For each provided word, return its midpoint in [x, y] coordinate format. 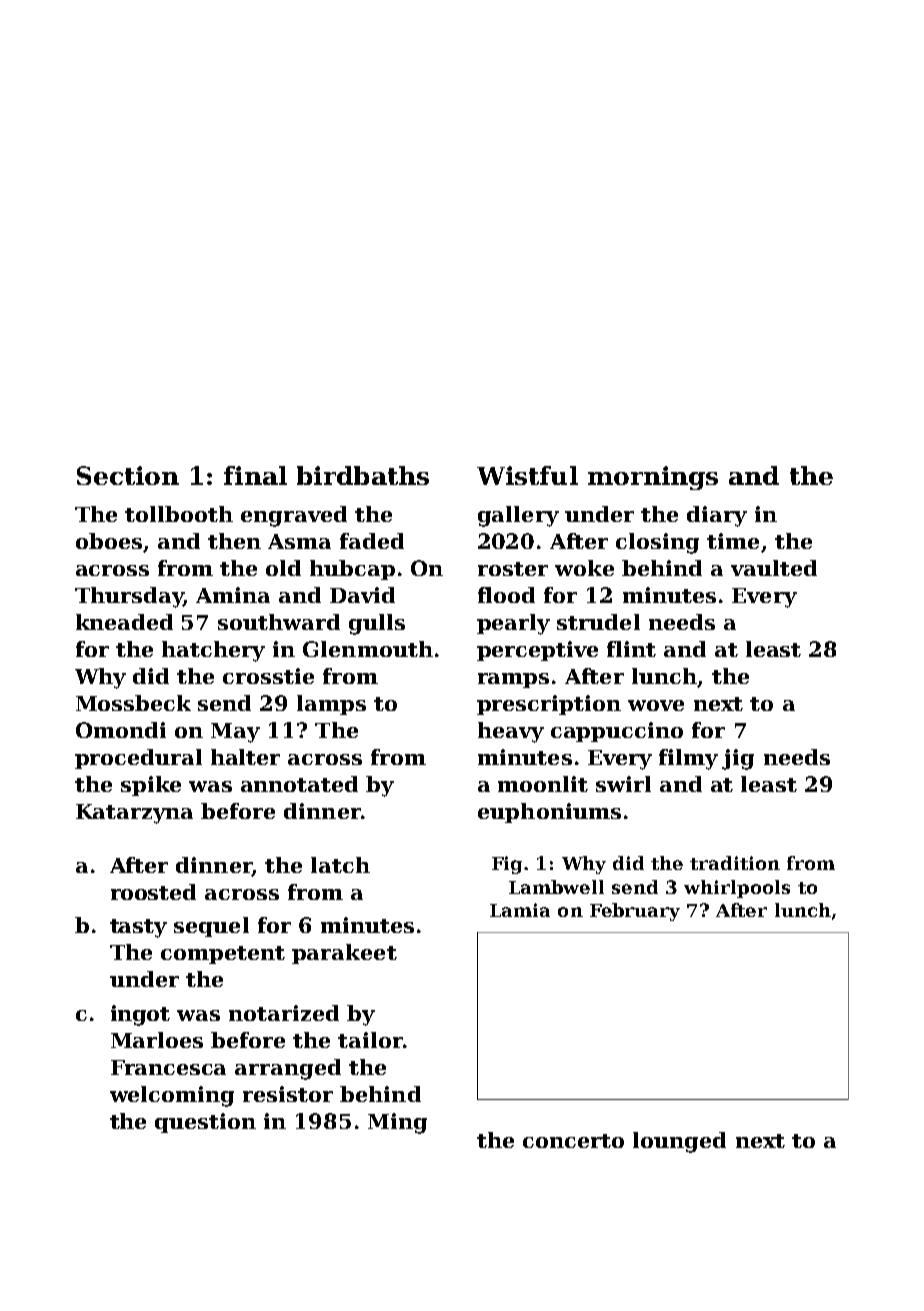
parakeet [344, 954]
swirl [623, 784]
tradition [735, 863]
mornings [653, 478]
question [205, 1123]
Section [128, 475]
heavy [511, 732]
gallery [518, 516]
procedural [138, 759]
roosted [153, 892]
